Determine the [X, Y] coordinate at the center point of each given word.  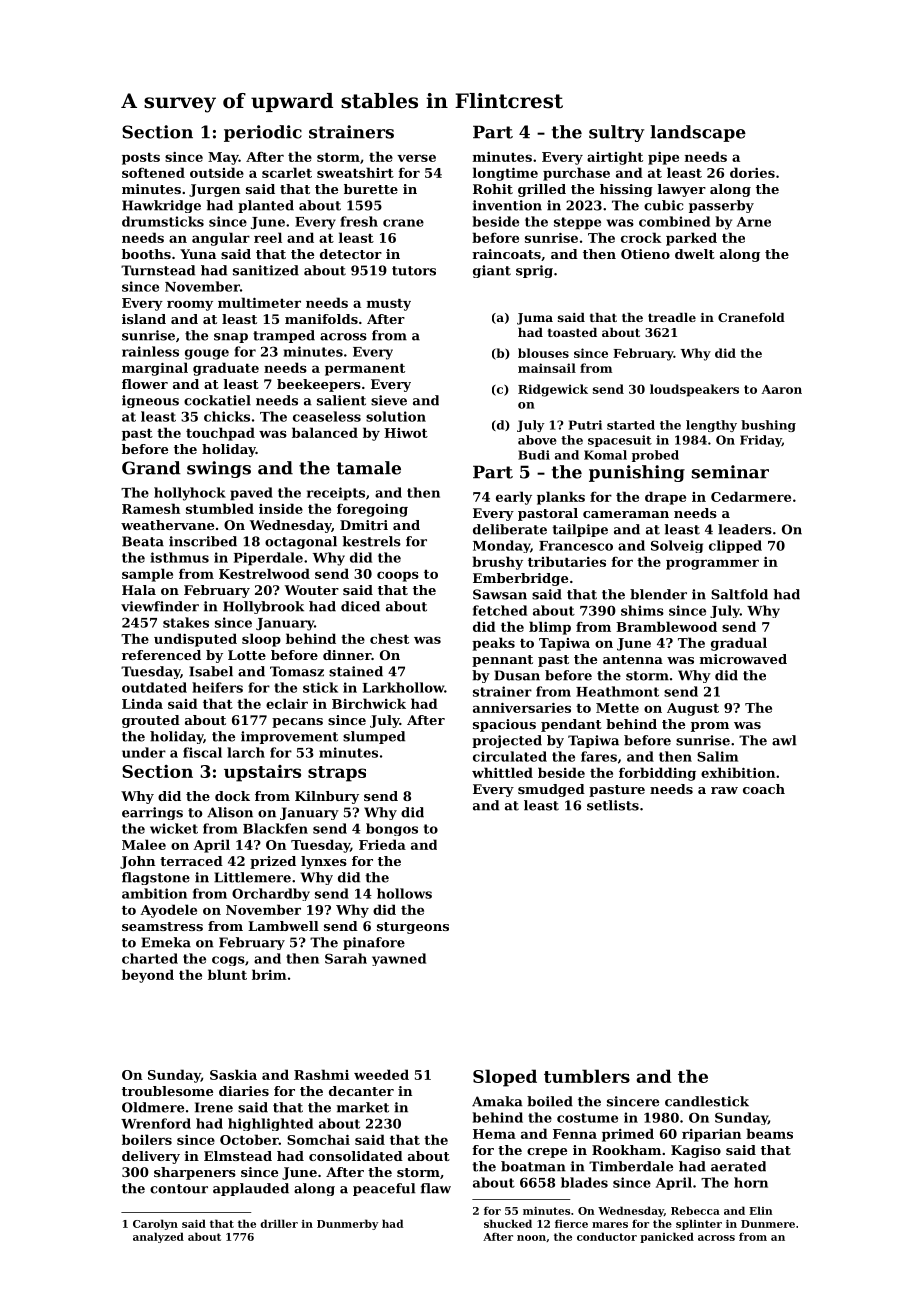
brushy [497, 563]
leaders [745, 529]
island [144, 319]
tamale [369, 468]
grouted [151, 721]
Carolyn [155, 1224]
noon [531, 1238]
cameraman [626, 514]
